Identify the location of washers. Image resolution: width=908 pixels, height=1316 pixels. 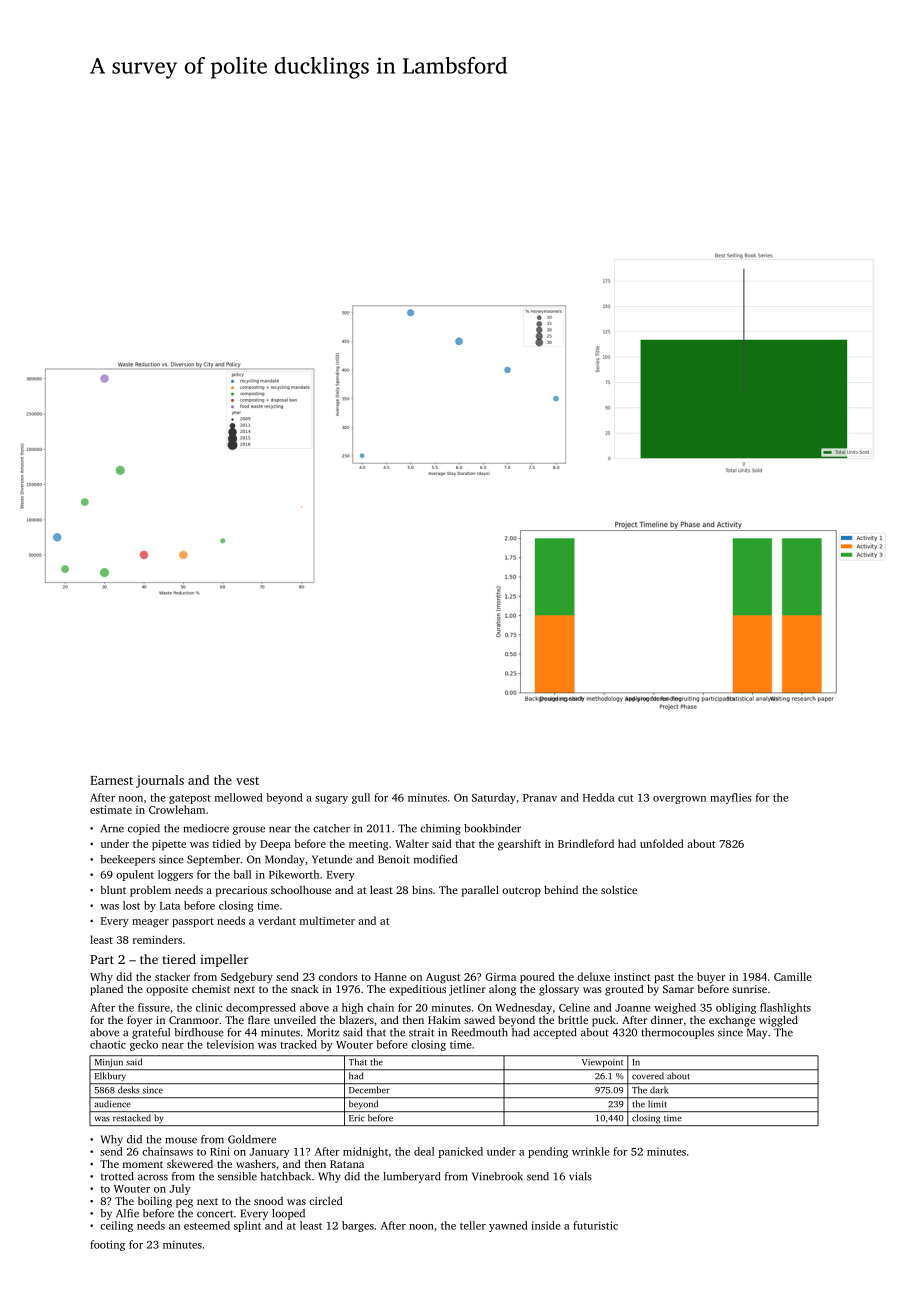
(256, 1163).
